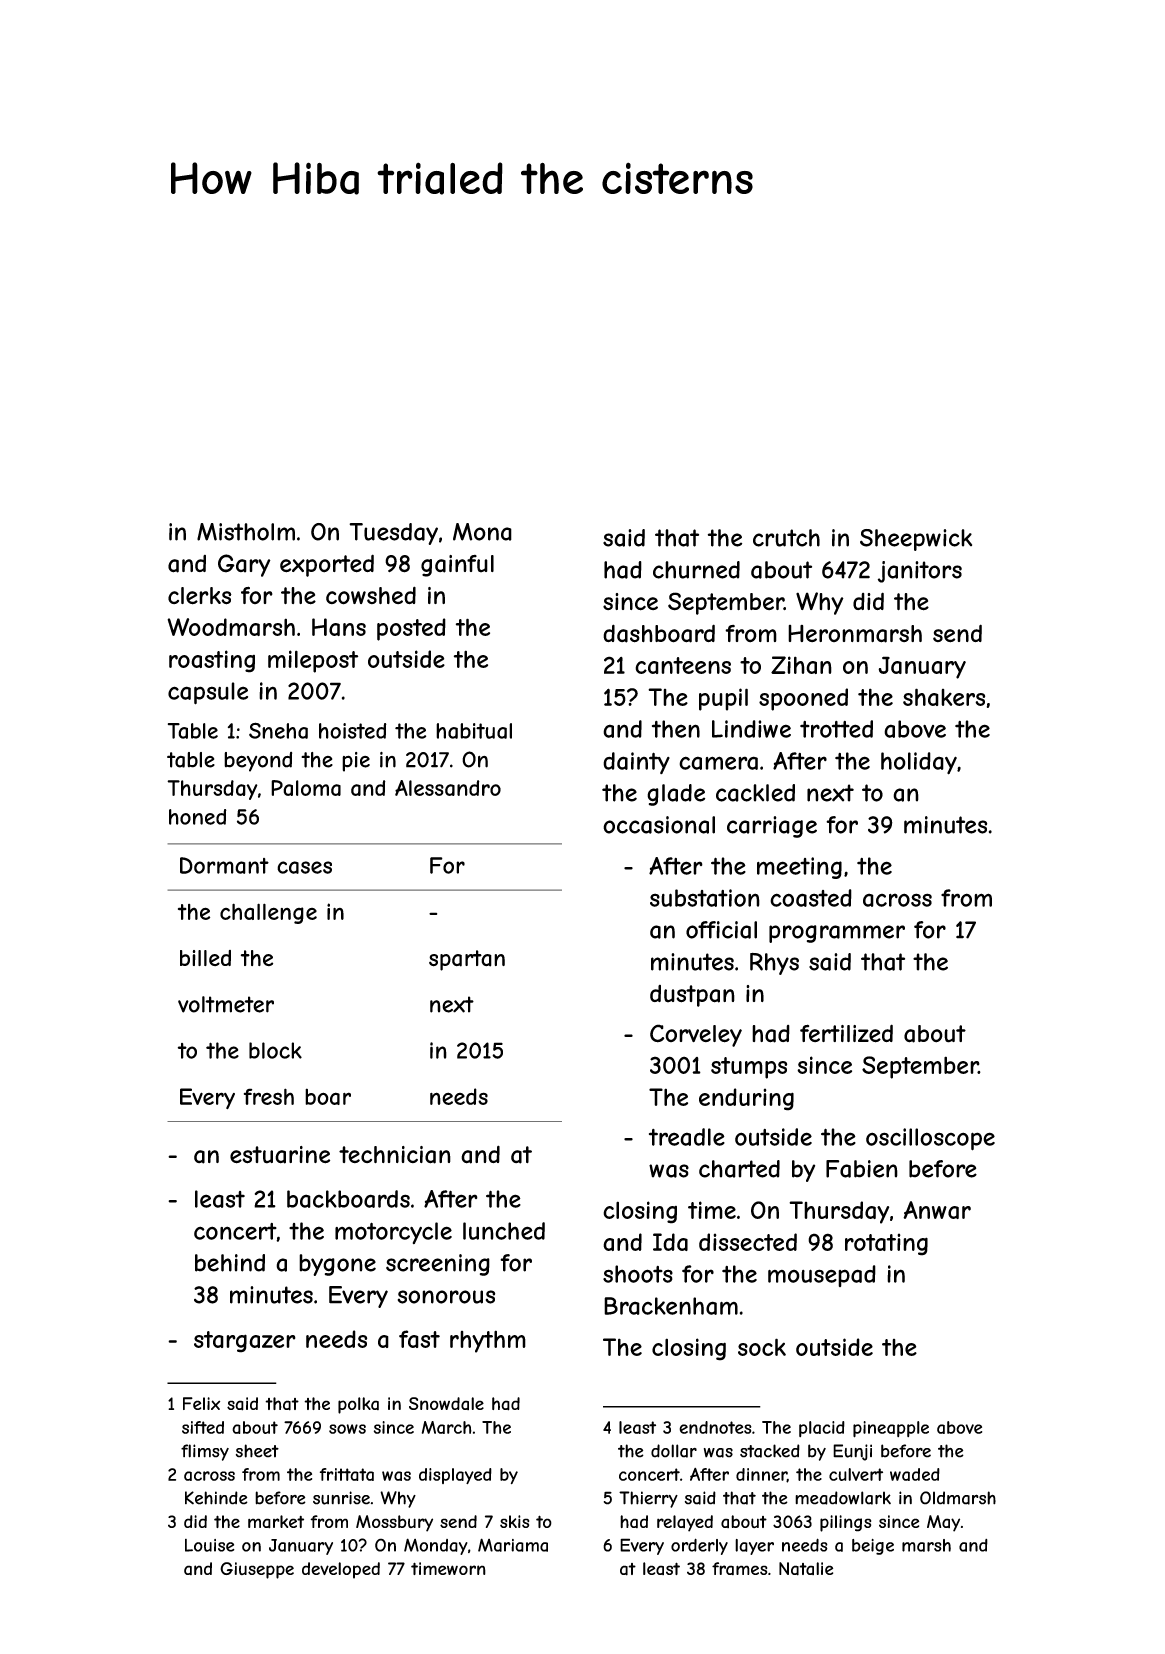 The width and height of the image is (1165, 1654). Describe the element at coordinates (411, 629) in the image. I see `posted` at that location.
